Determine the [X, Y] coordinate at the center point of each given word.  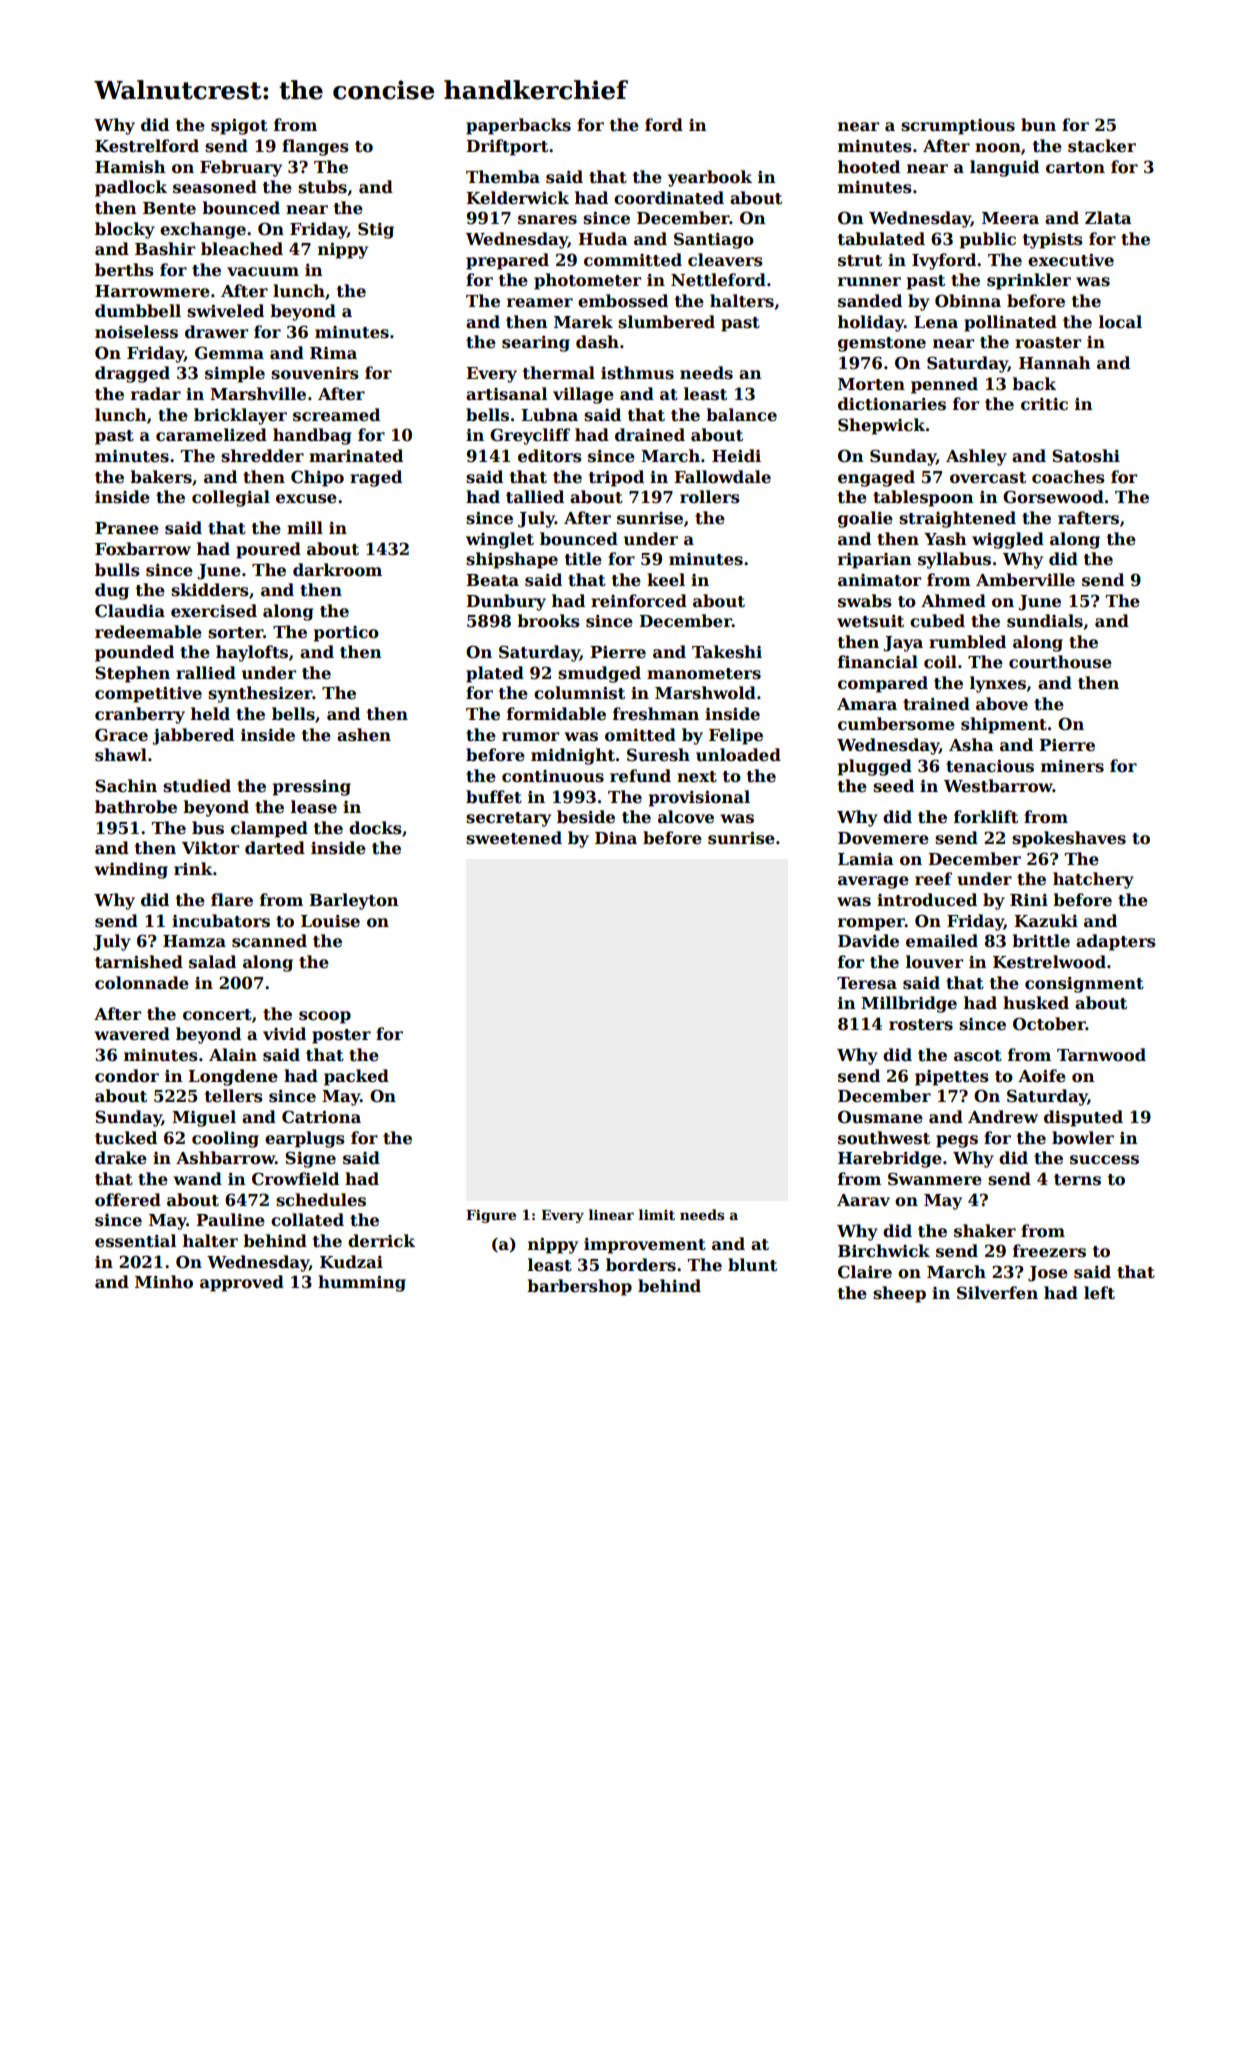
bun [1038, 124]
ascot [978, 1056]
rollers [710, 497]
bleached [242, 249]
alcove [686, 817]
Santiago [714, 240]
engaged [876, 478]
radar [156, 394]
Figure [491, 1216]
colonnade [142, 983]
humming [362, 1283]
